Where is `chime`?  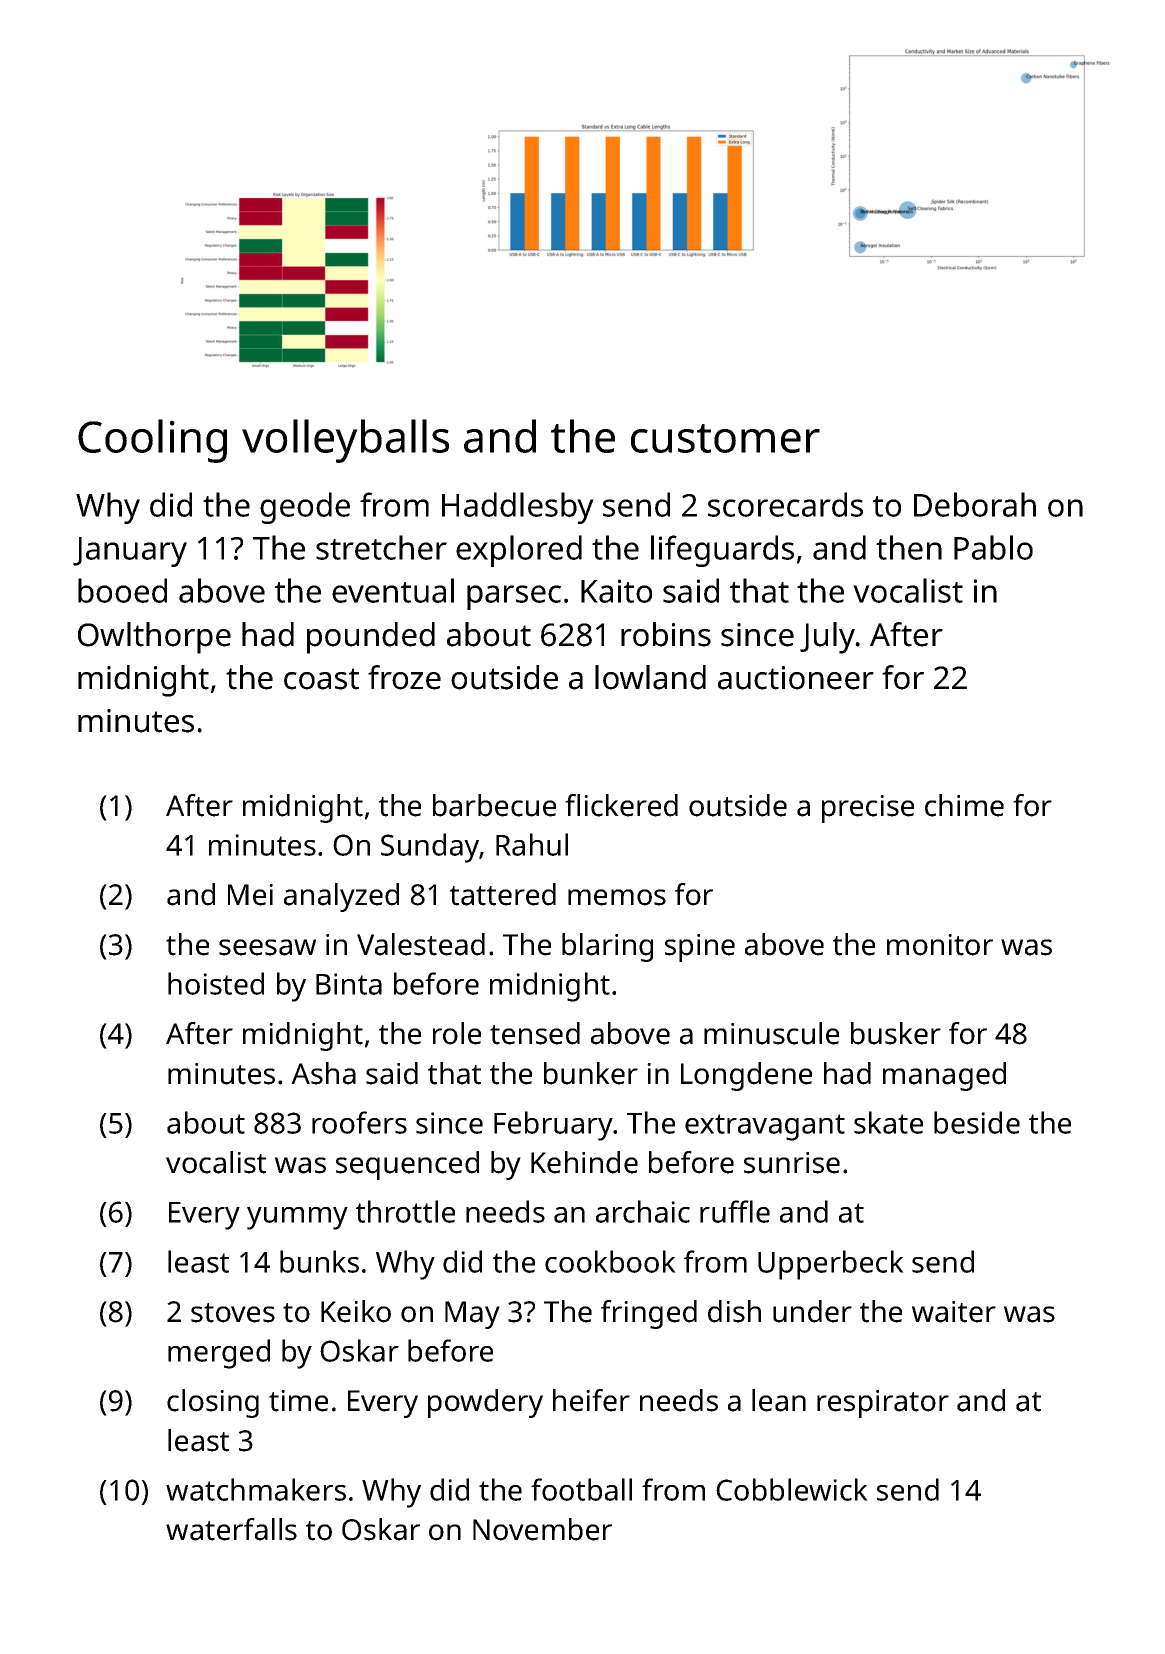 chime is located at coordinates (964, 805).
